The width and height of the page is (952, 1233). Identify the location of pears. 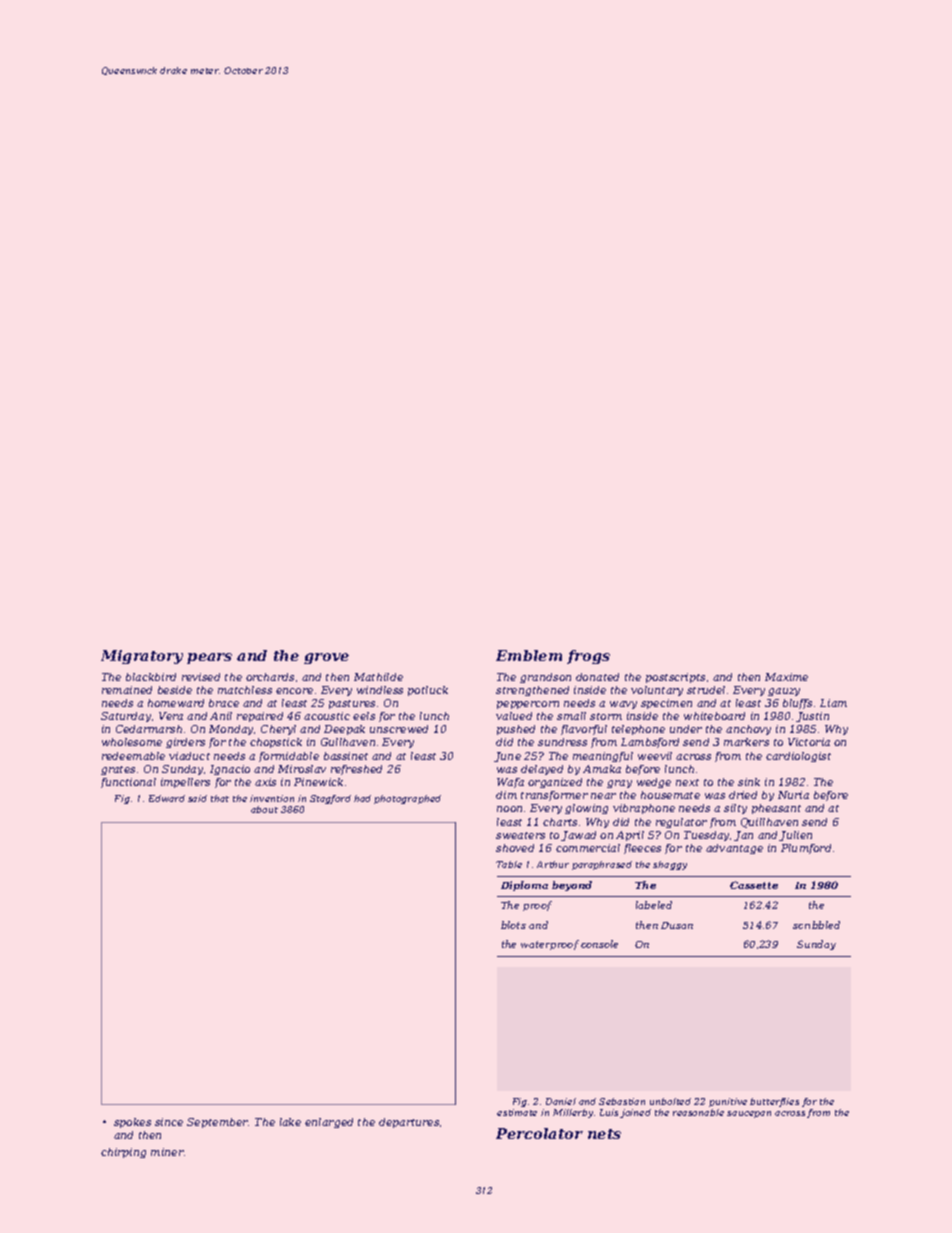
(209, 658).
